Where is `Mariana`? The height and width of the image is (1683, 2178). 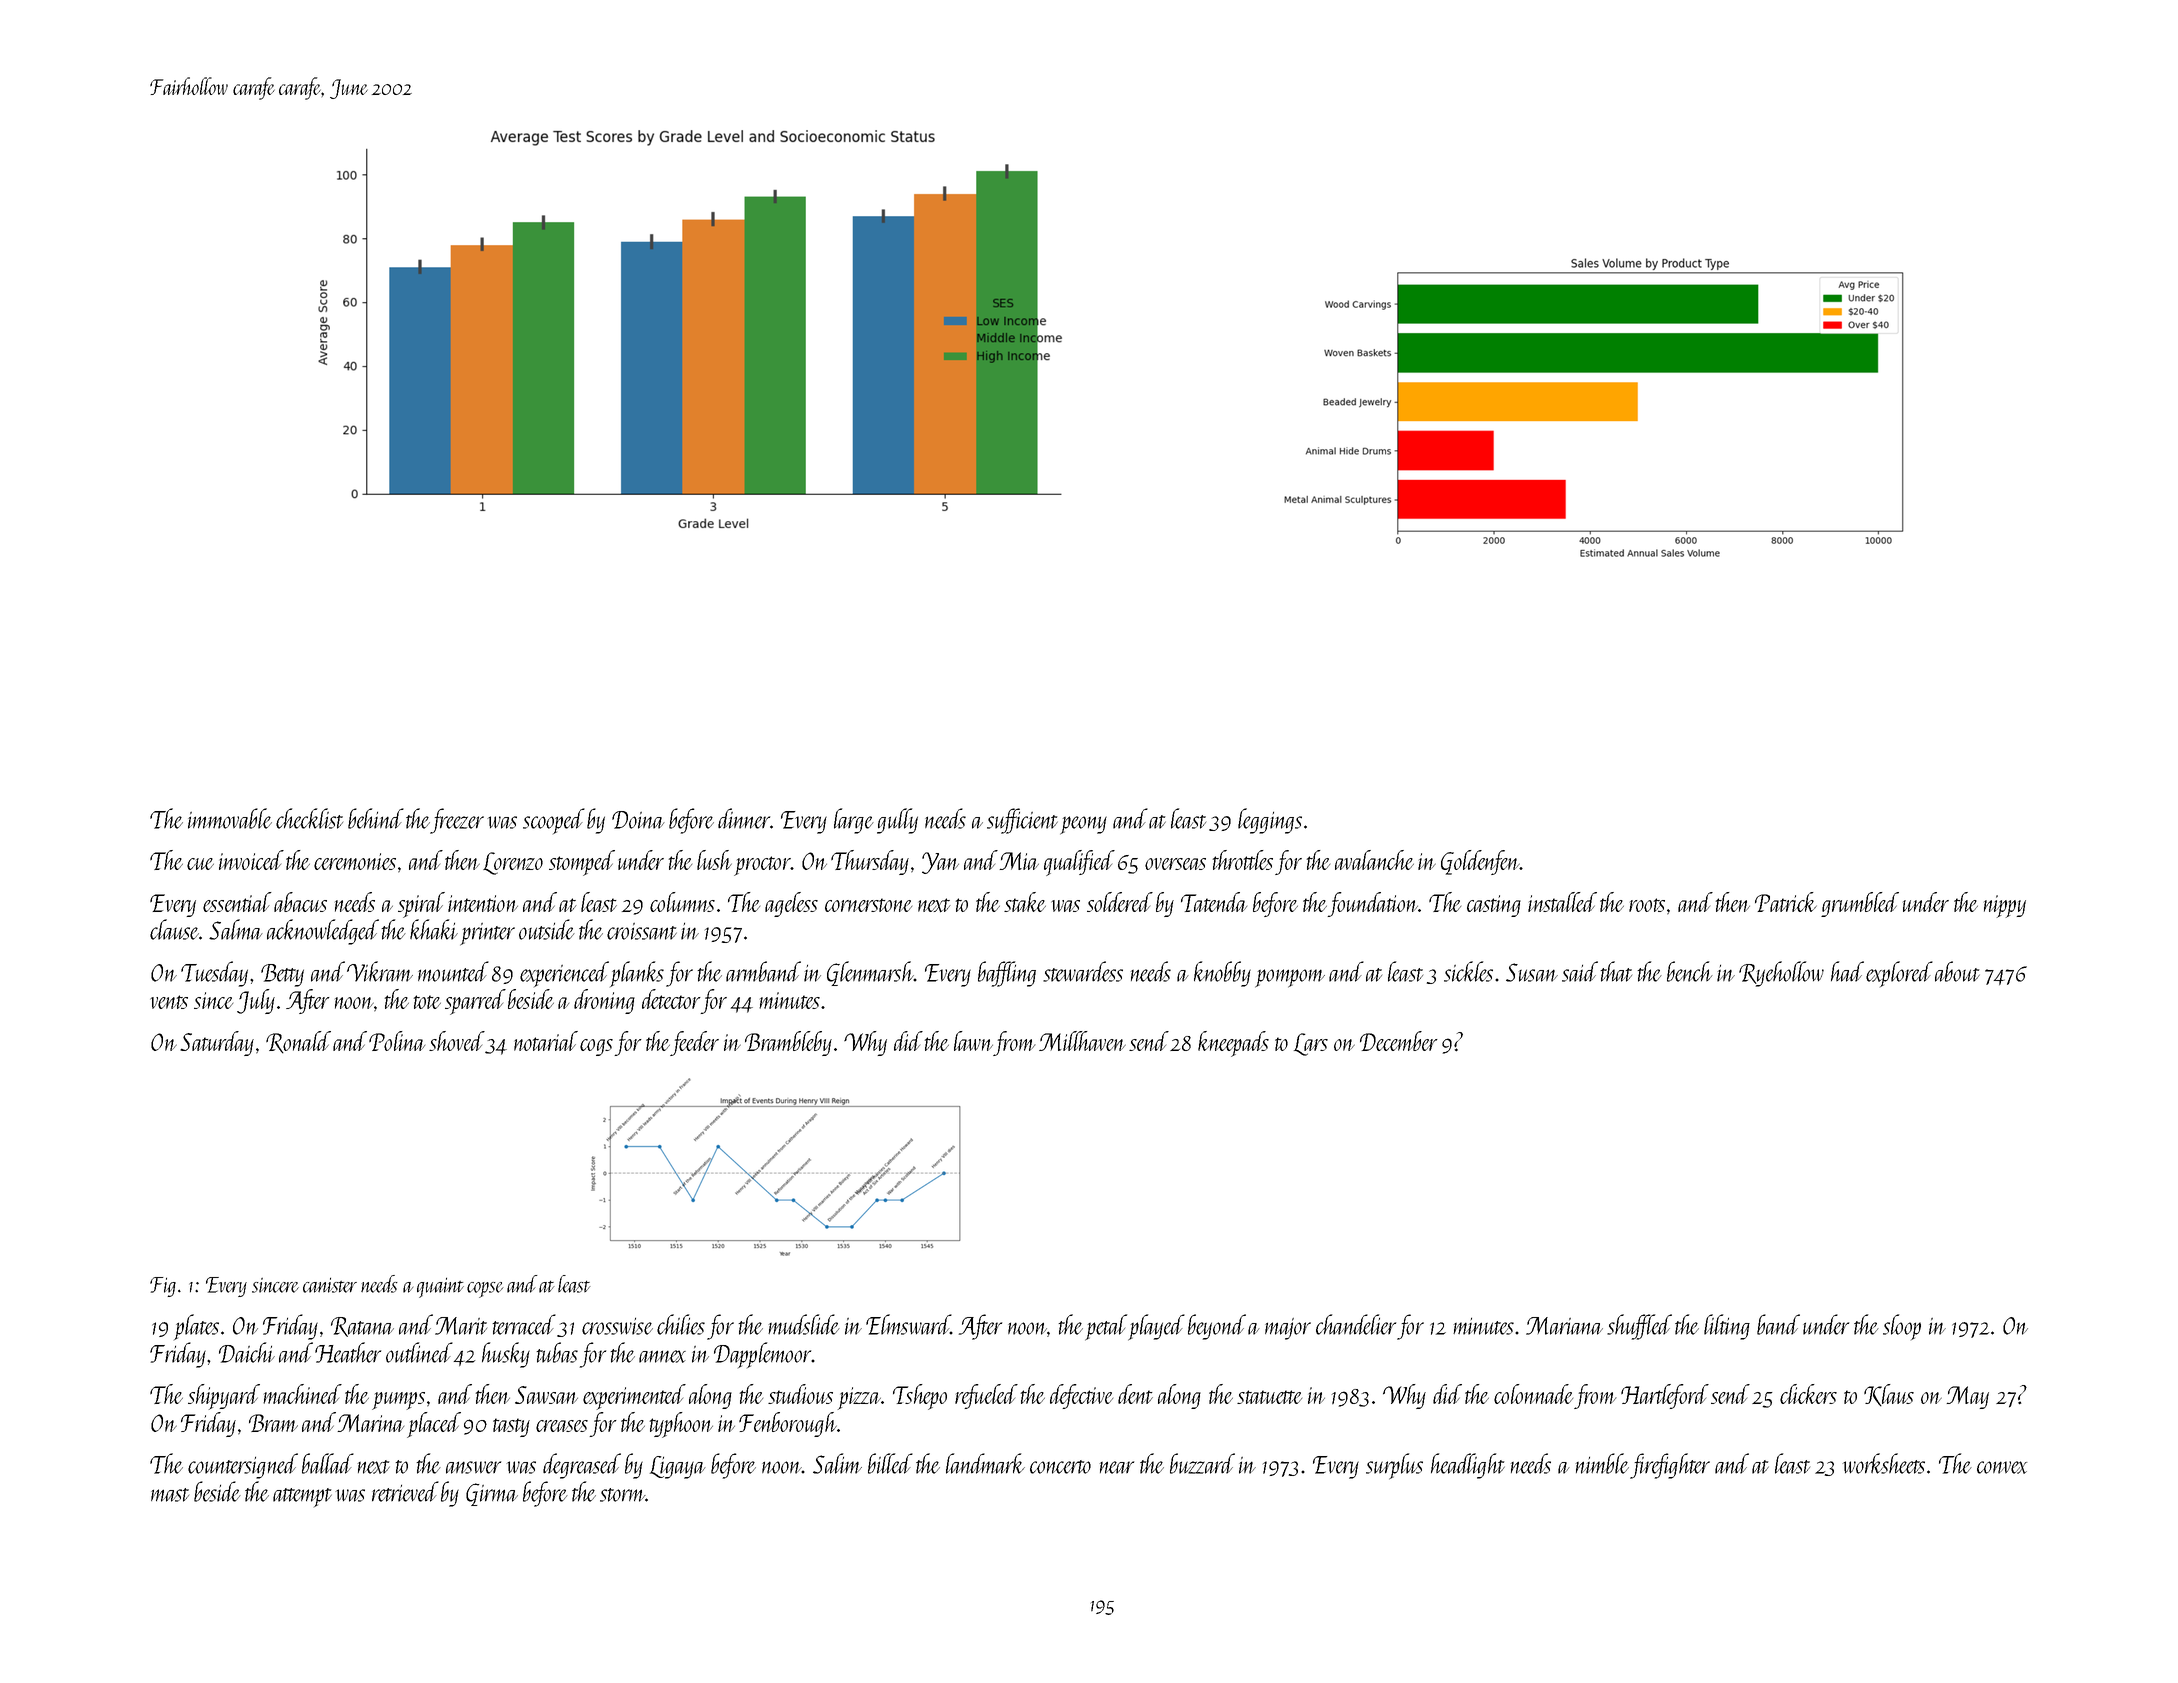
Mariana is located at coordinates (1564, 1326).
